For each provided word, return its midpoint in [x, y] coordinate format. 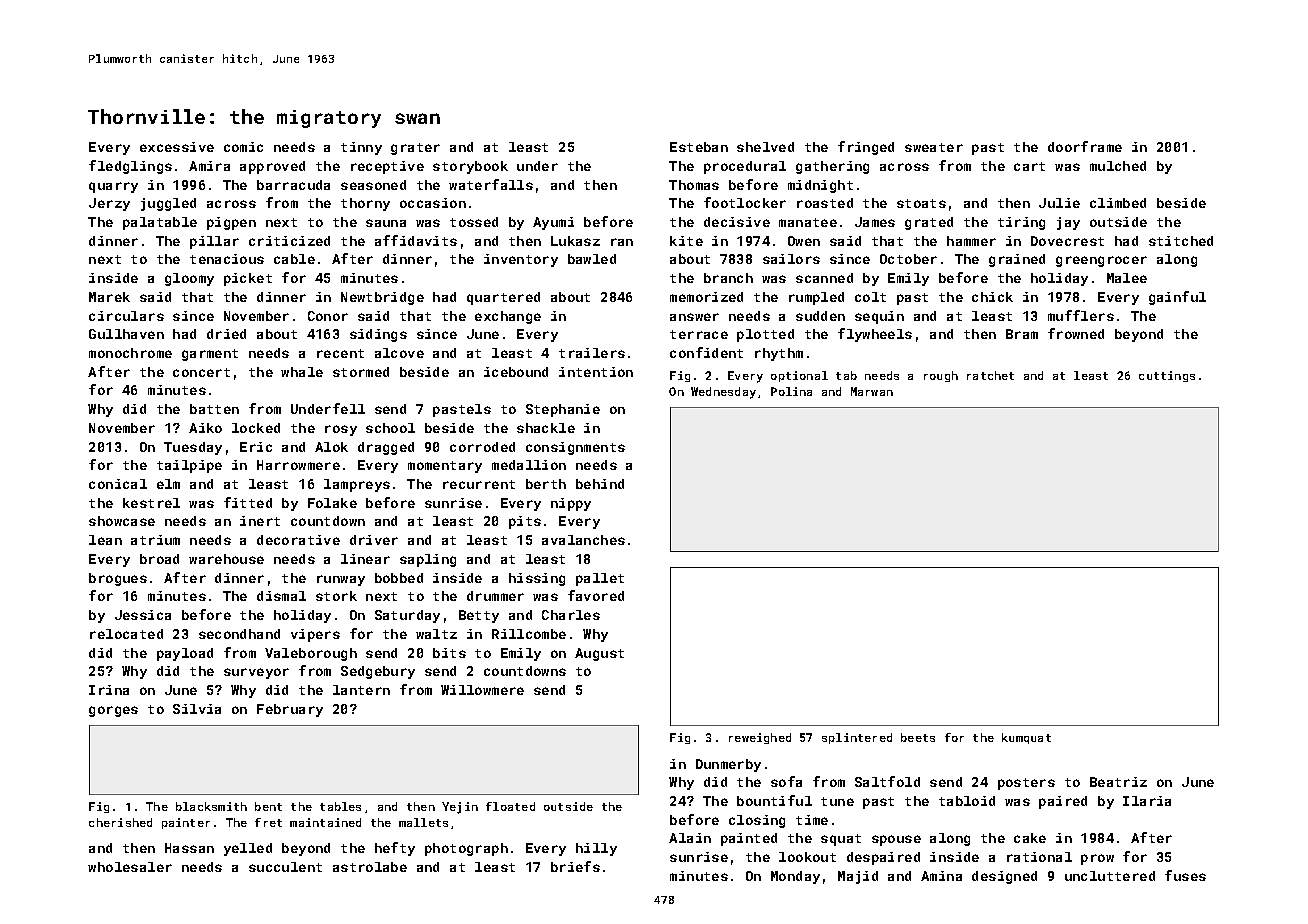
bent [268, 806]
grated [929, 223]
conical [118, 484]
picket [248, 279]
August [599, 654]
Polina [791, 391]
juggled [168, 204]
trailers [592, 353]
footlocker [745, 202]
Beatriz [1118, 782]
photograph [466, 849]
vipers [315, 635]
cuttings [1167, 376]
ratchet [990, 375]
